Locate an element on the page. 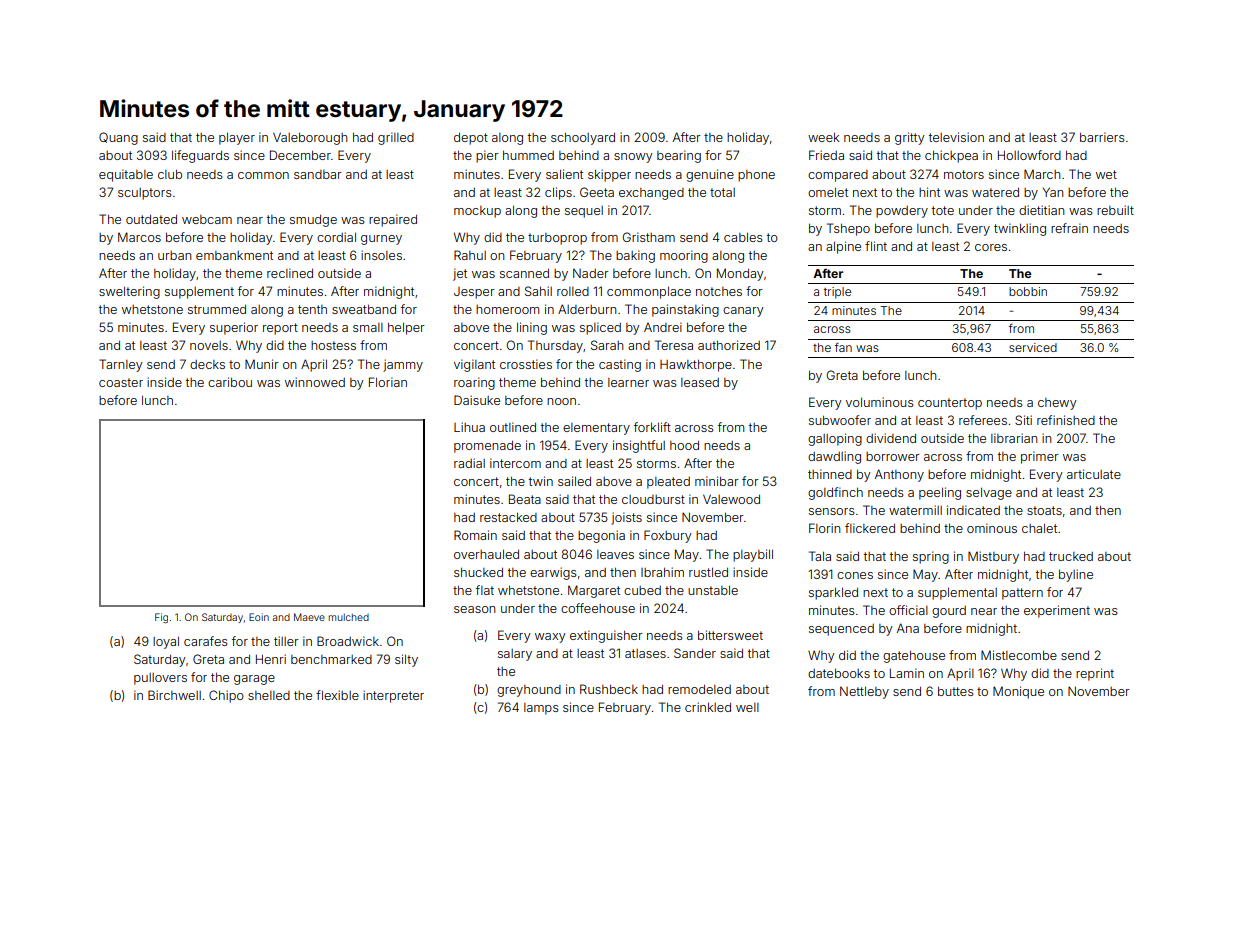  countertop is located at coordinates (950, 404).
